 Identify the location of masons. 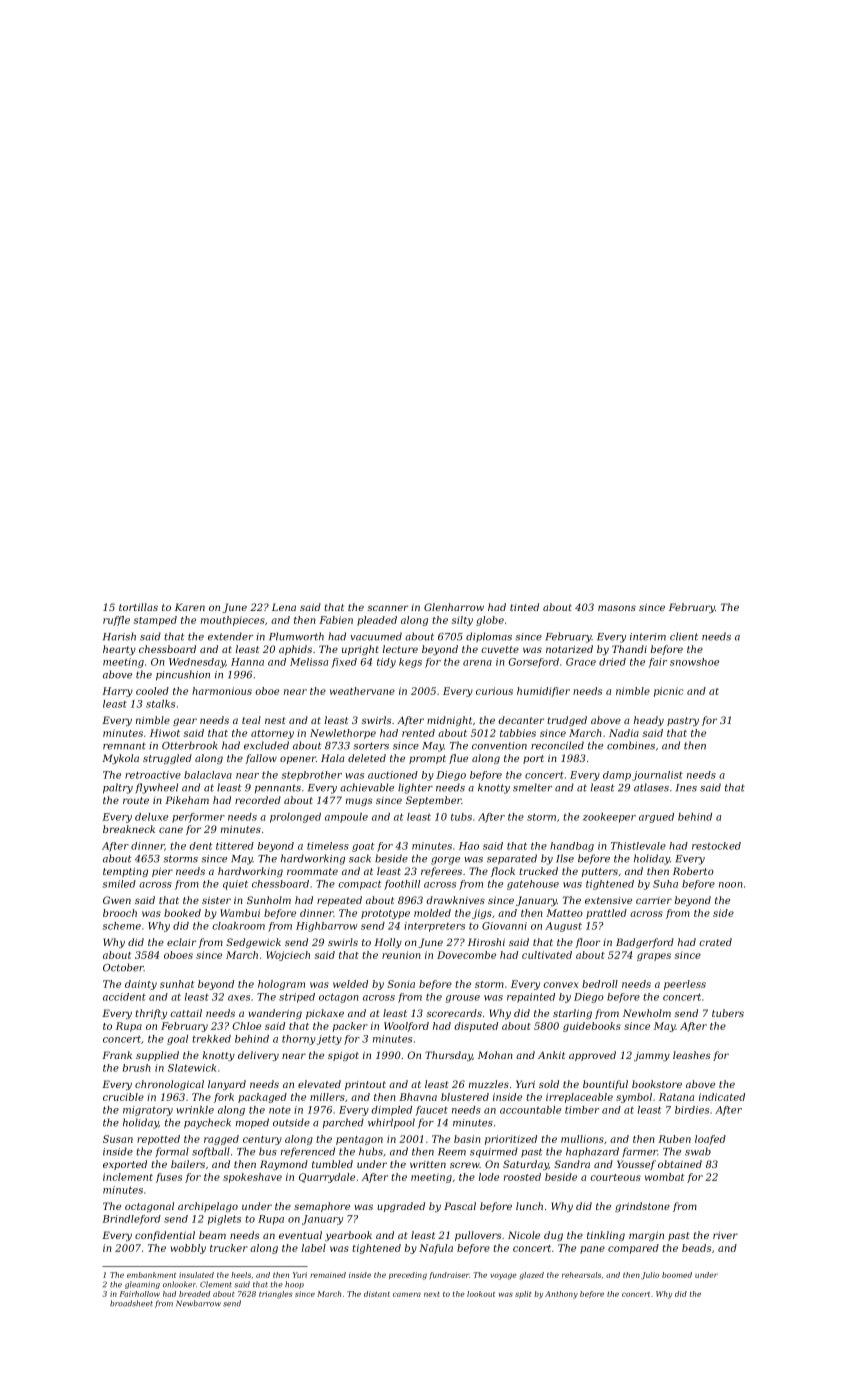
(617, 608).
